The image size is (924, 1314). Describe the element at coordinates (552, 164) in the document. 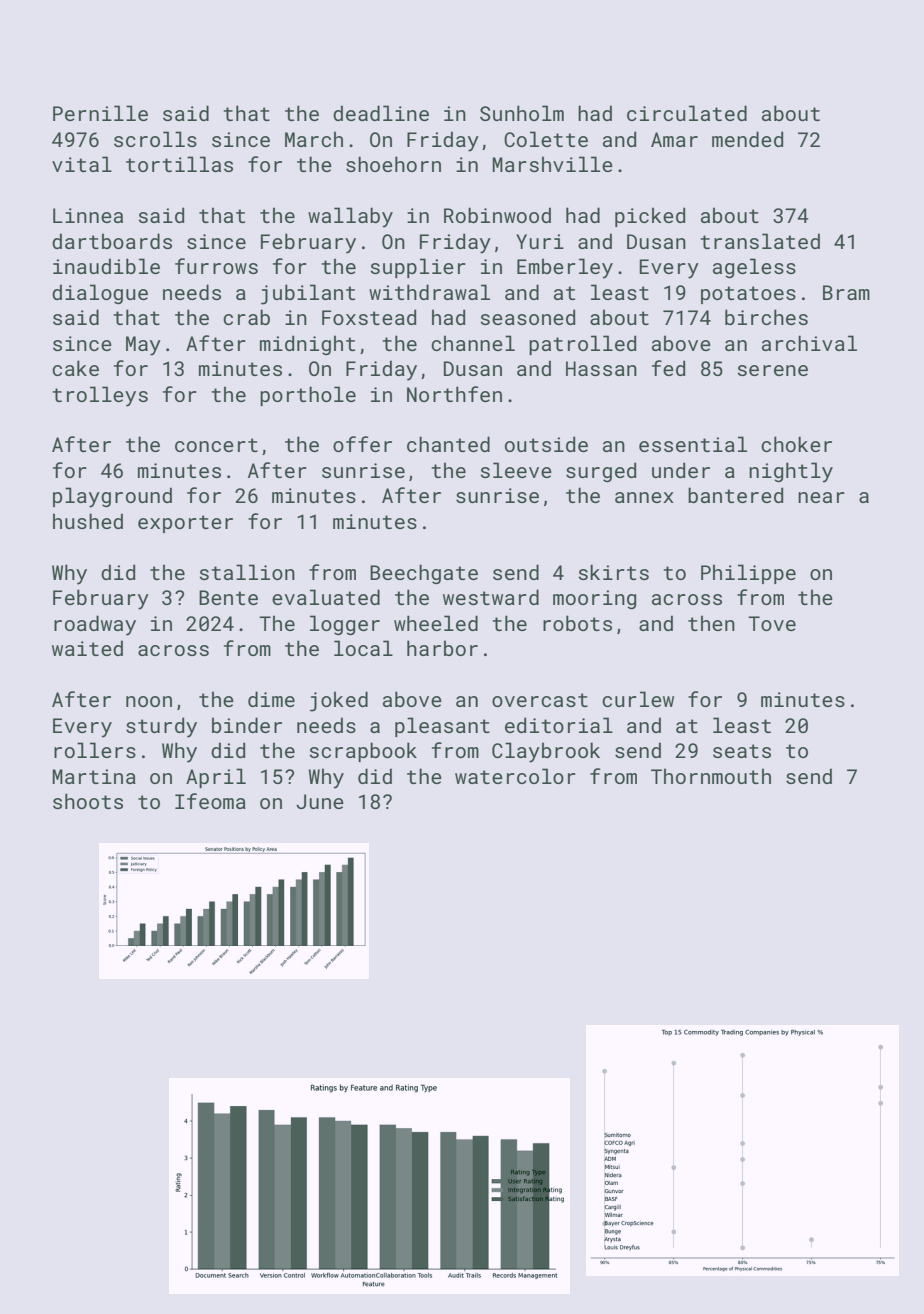

I see `Marshville` at that location.
